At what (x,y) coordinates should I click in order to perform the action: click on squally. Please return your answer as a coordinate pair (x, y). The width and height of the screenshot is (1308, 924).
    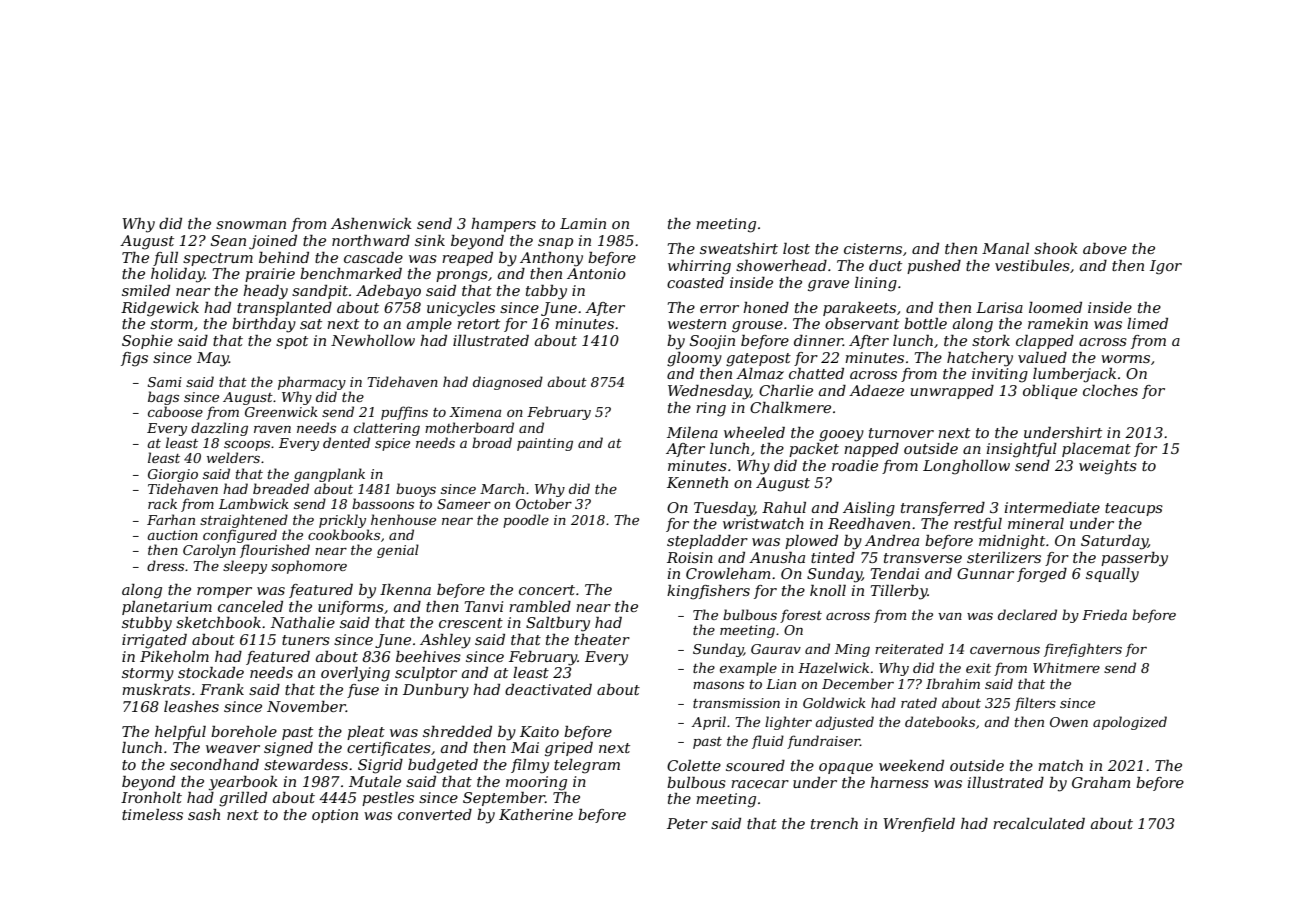
    Looking at the image, I should click on (1112, 575).
